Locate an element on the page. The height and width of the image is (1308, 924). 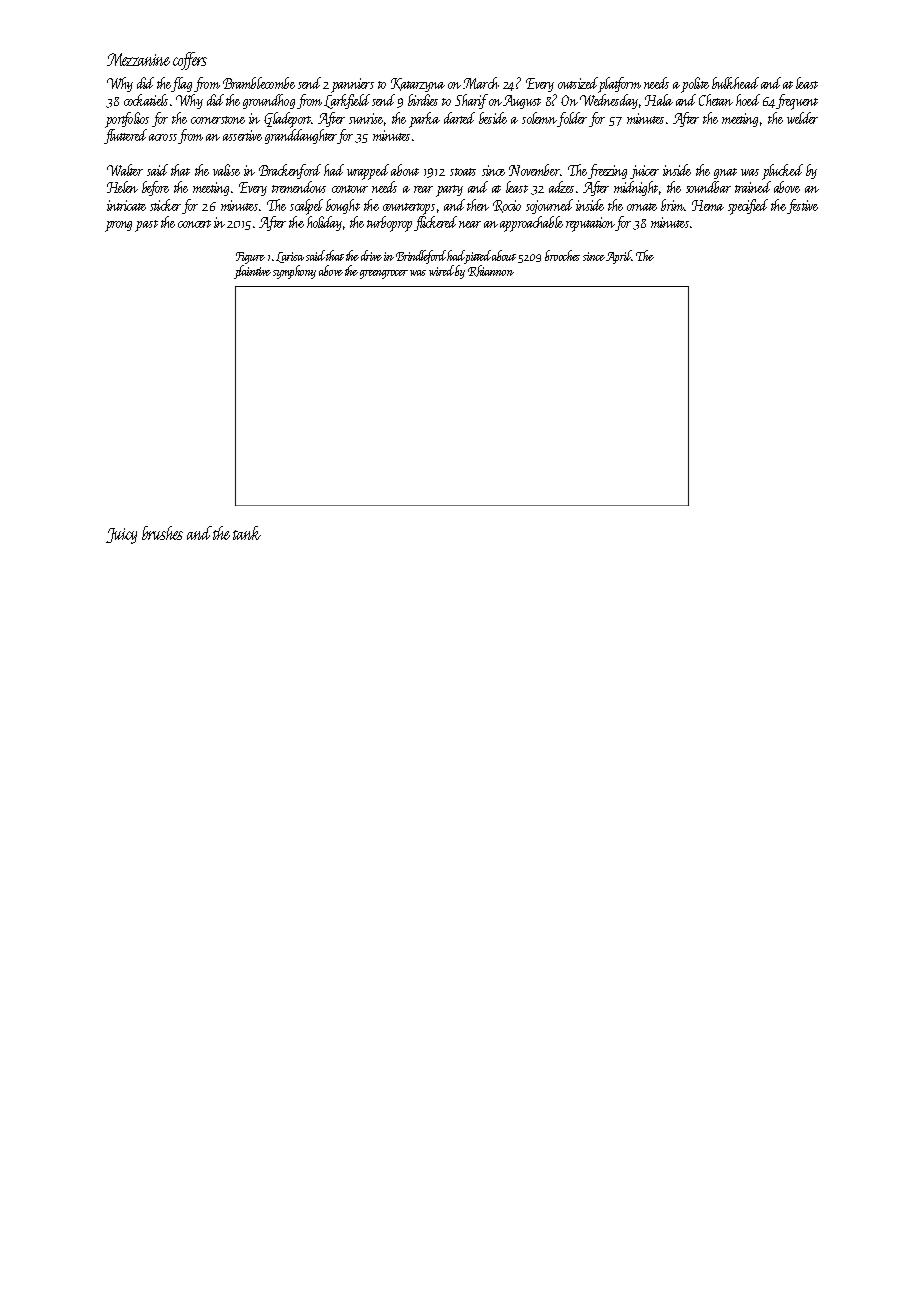
March is located at coordinates (481, 83).
